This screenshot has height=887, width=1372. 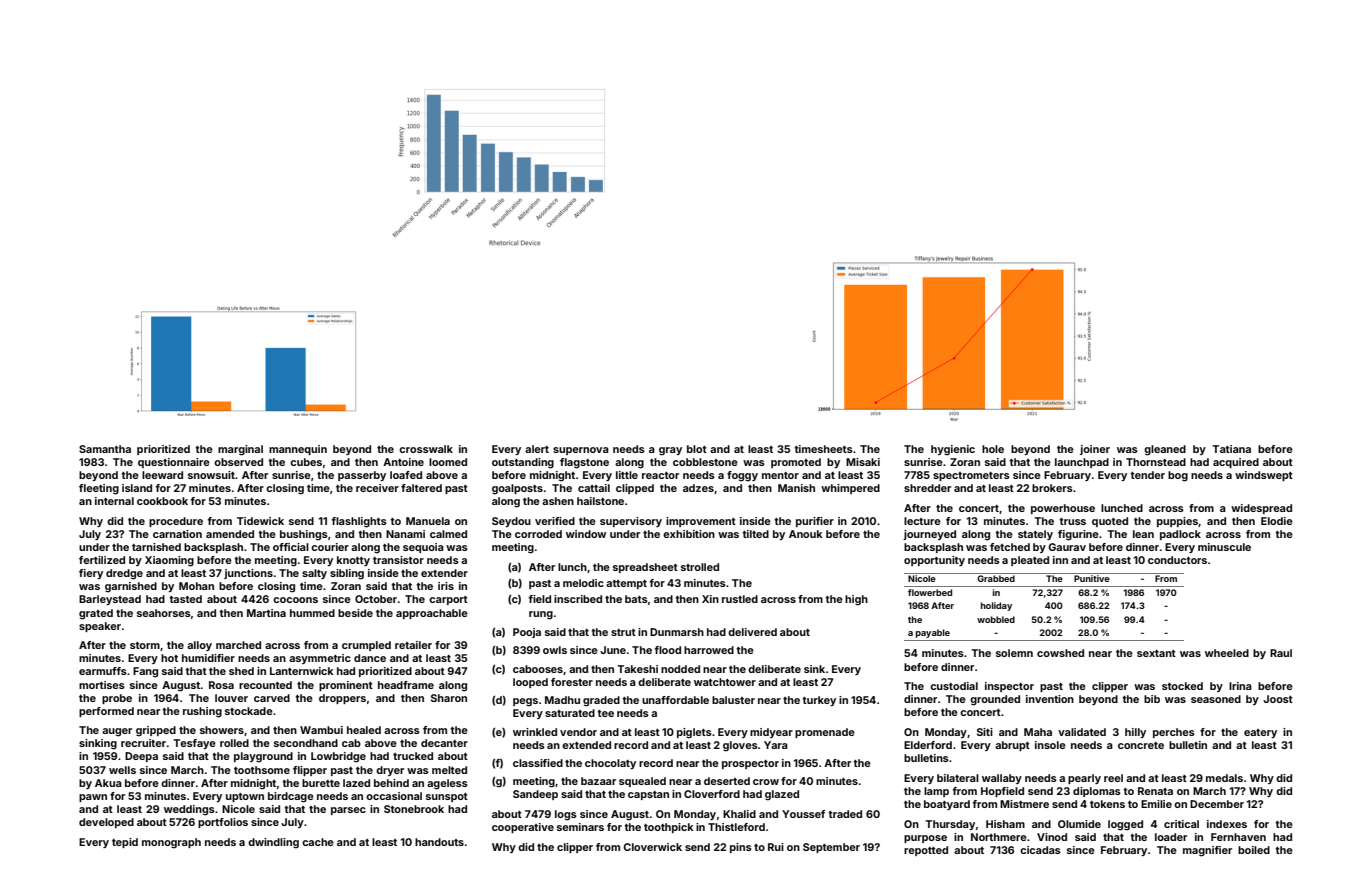 I want to click on hygienic, so click(x=953, y=450).
